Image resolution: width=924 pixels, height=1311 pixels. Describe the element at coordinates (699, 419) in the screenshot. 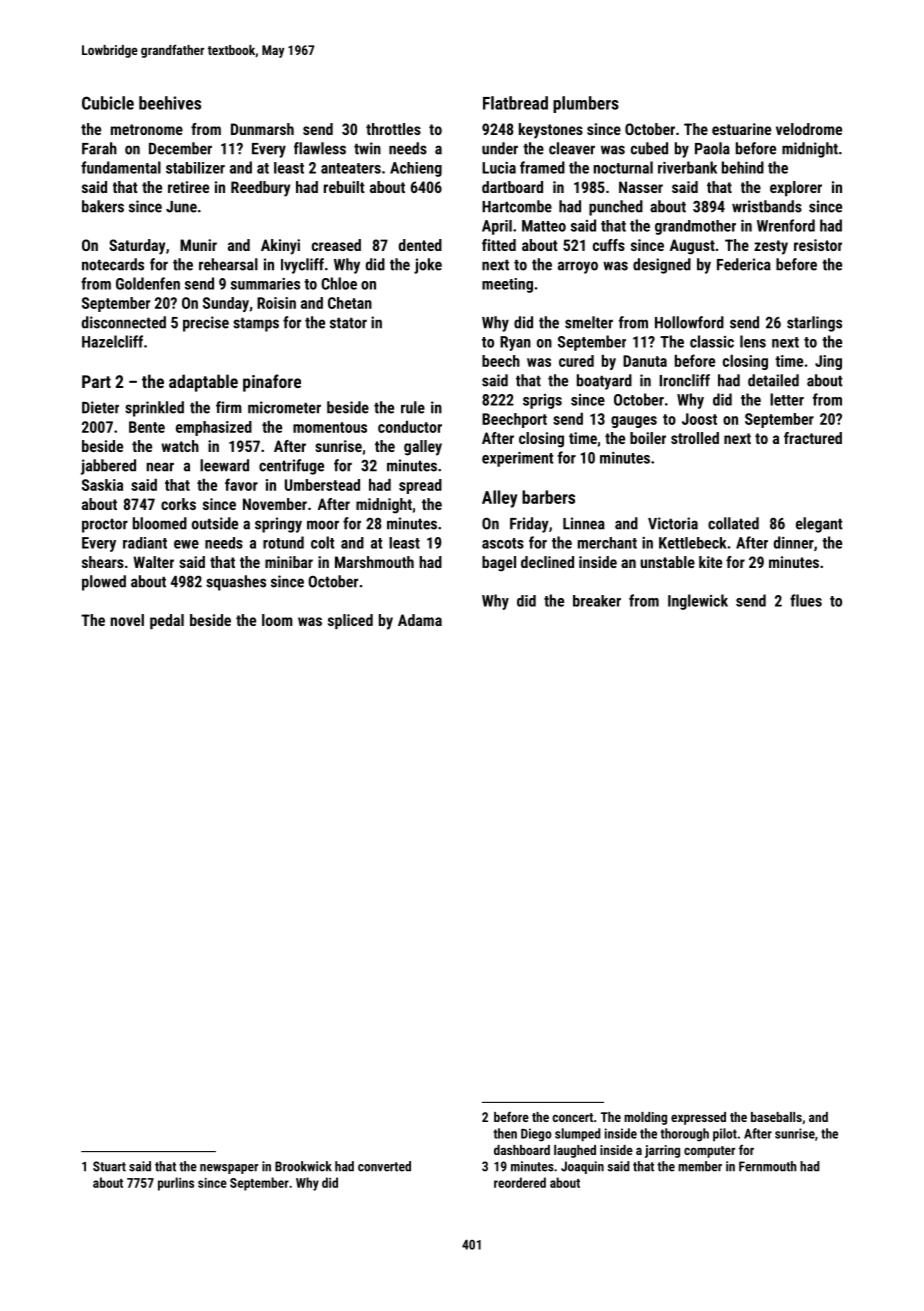

I see `Joost` at that location.
